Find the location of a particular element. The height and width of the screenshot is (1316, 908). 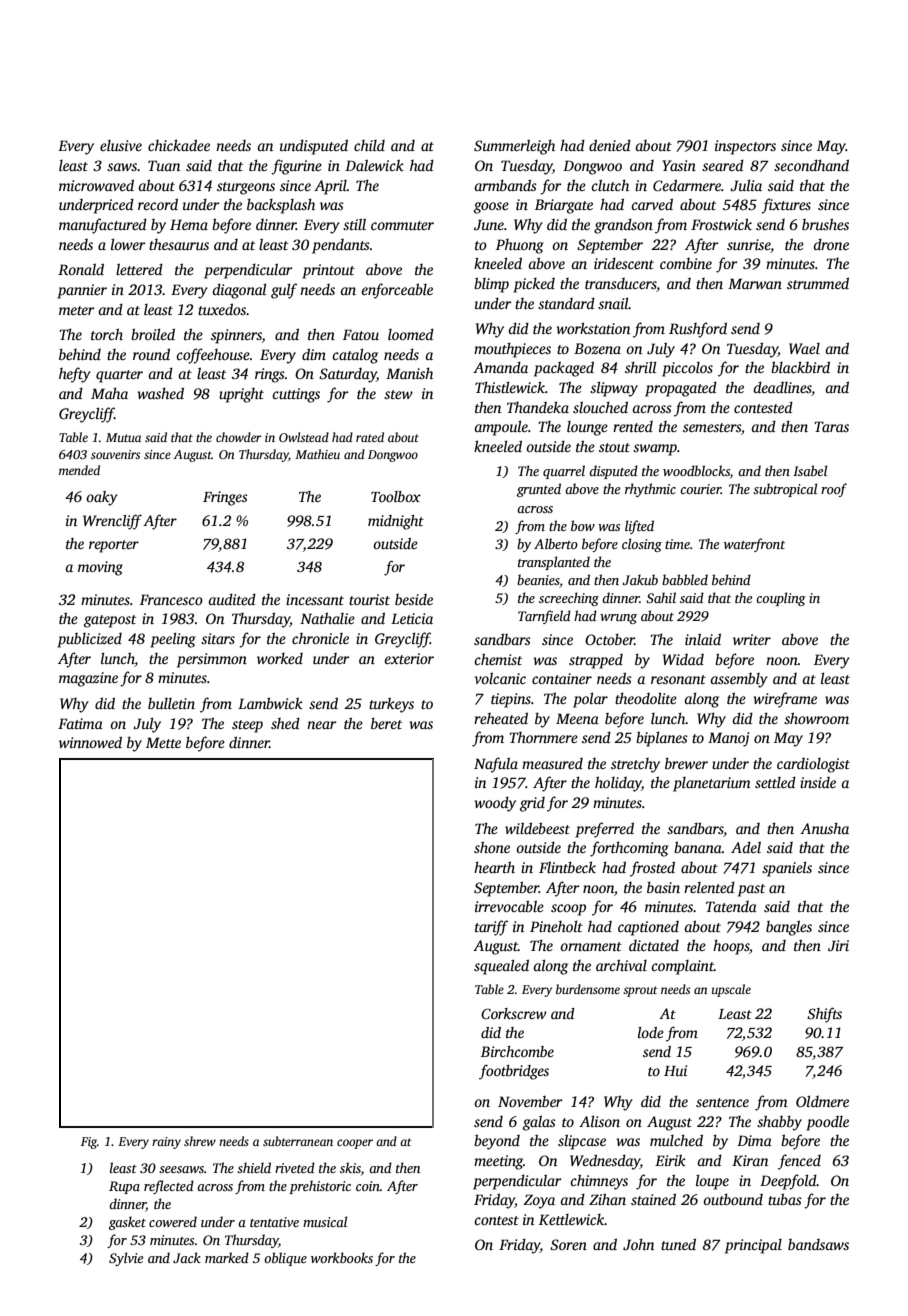

near is located at coordinates (322, 725).
